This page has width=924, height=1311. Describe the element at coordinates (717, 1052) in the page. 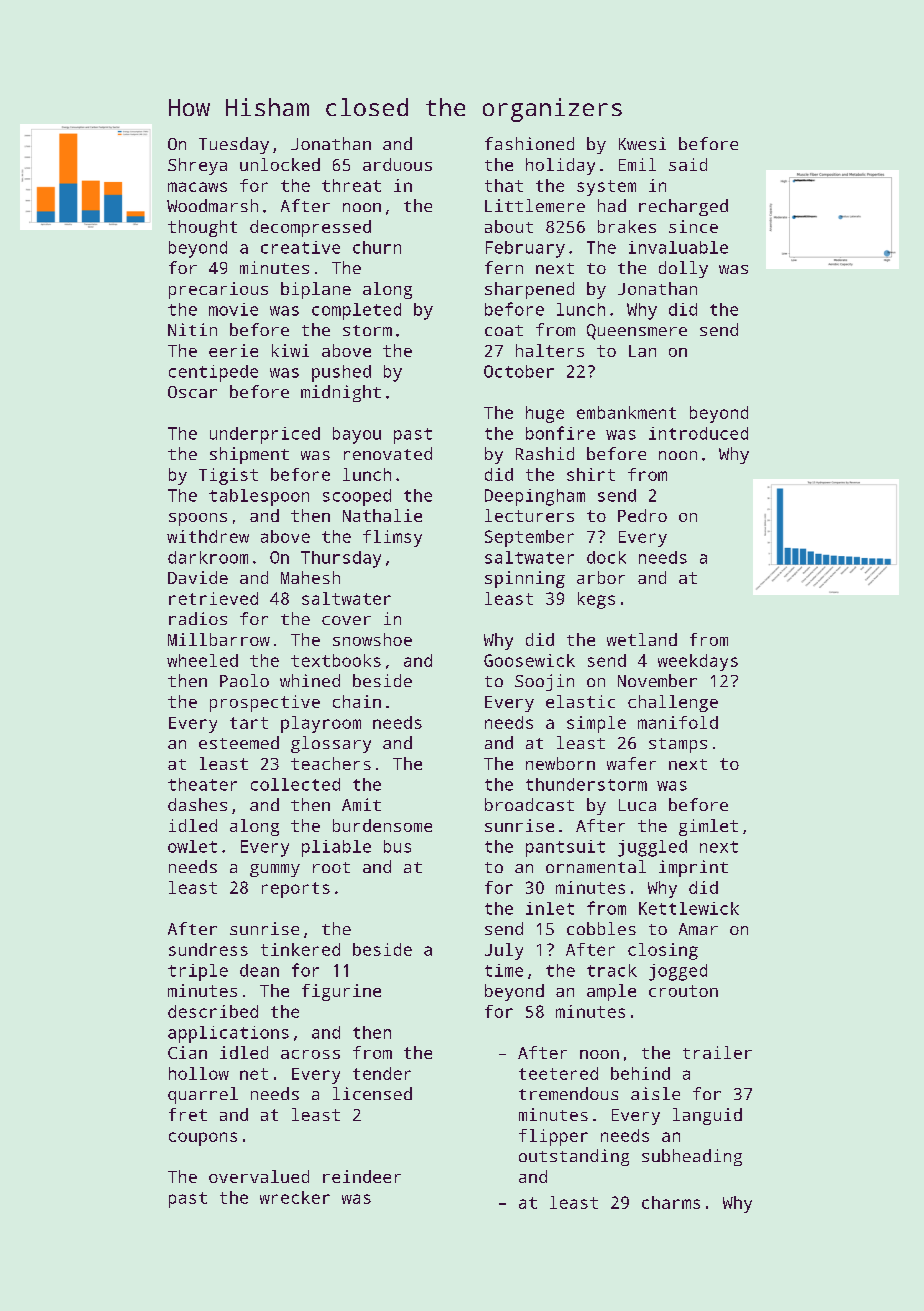

I see `trailer` at that location.
